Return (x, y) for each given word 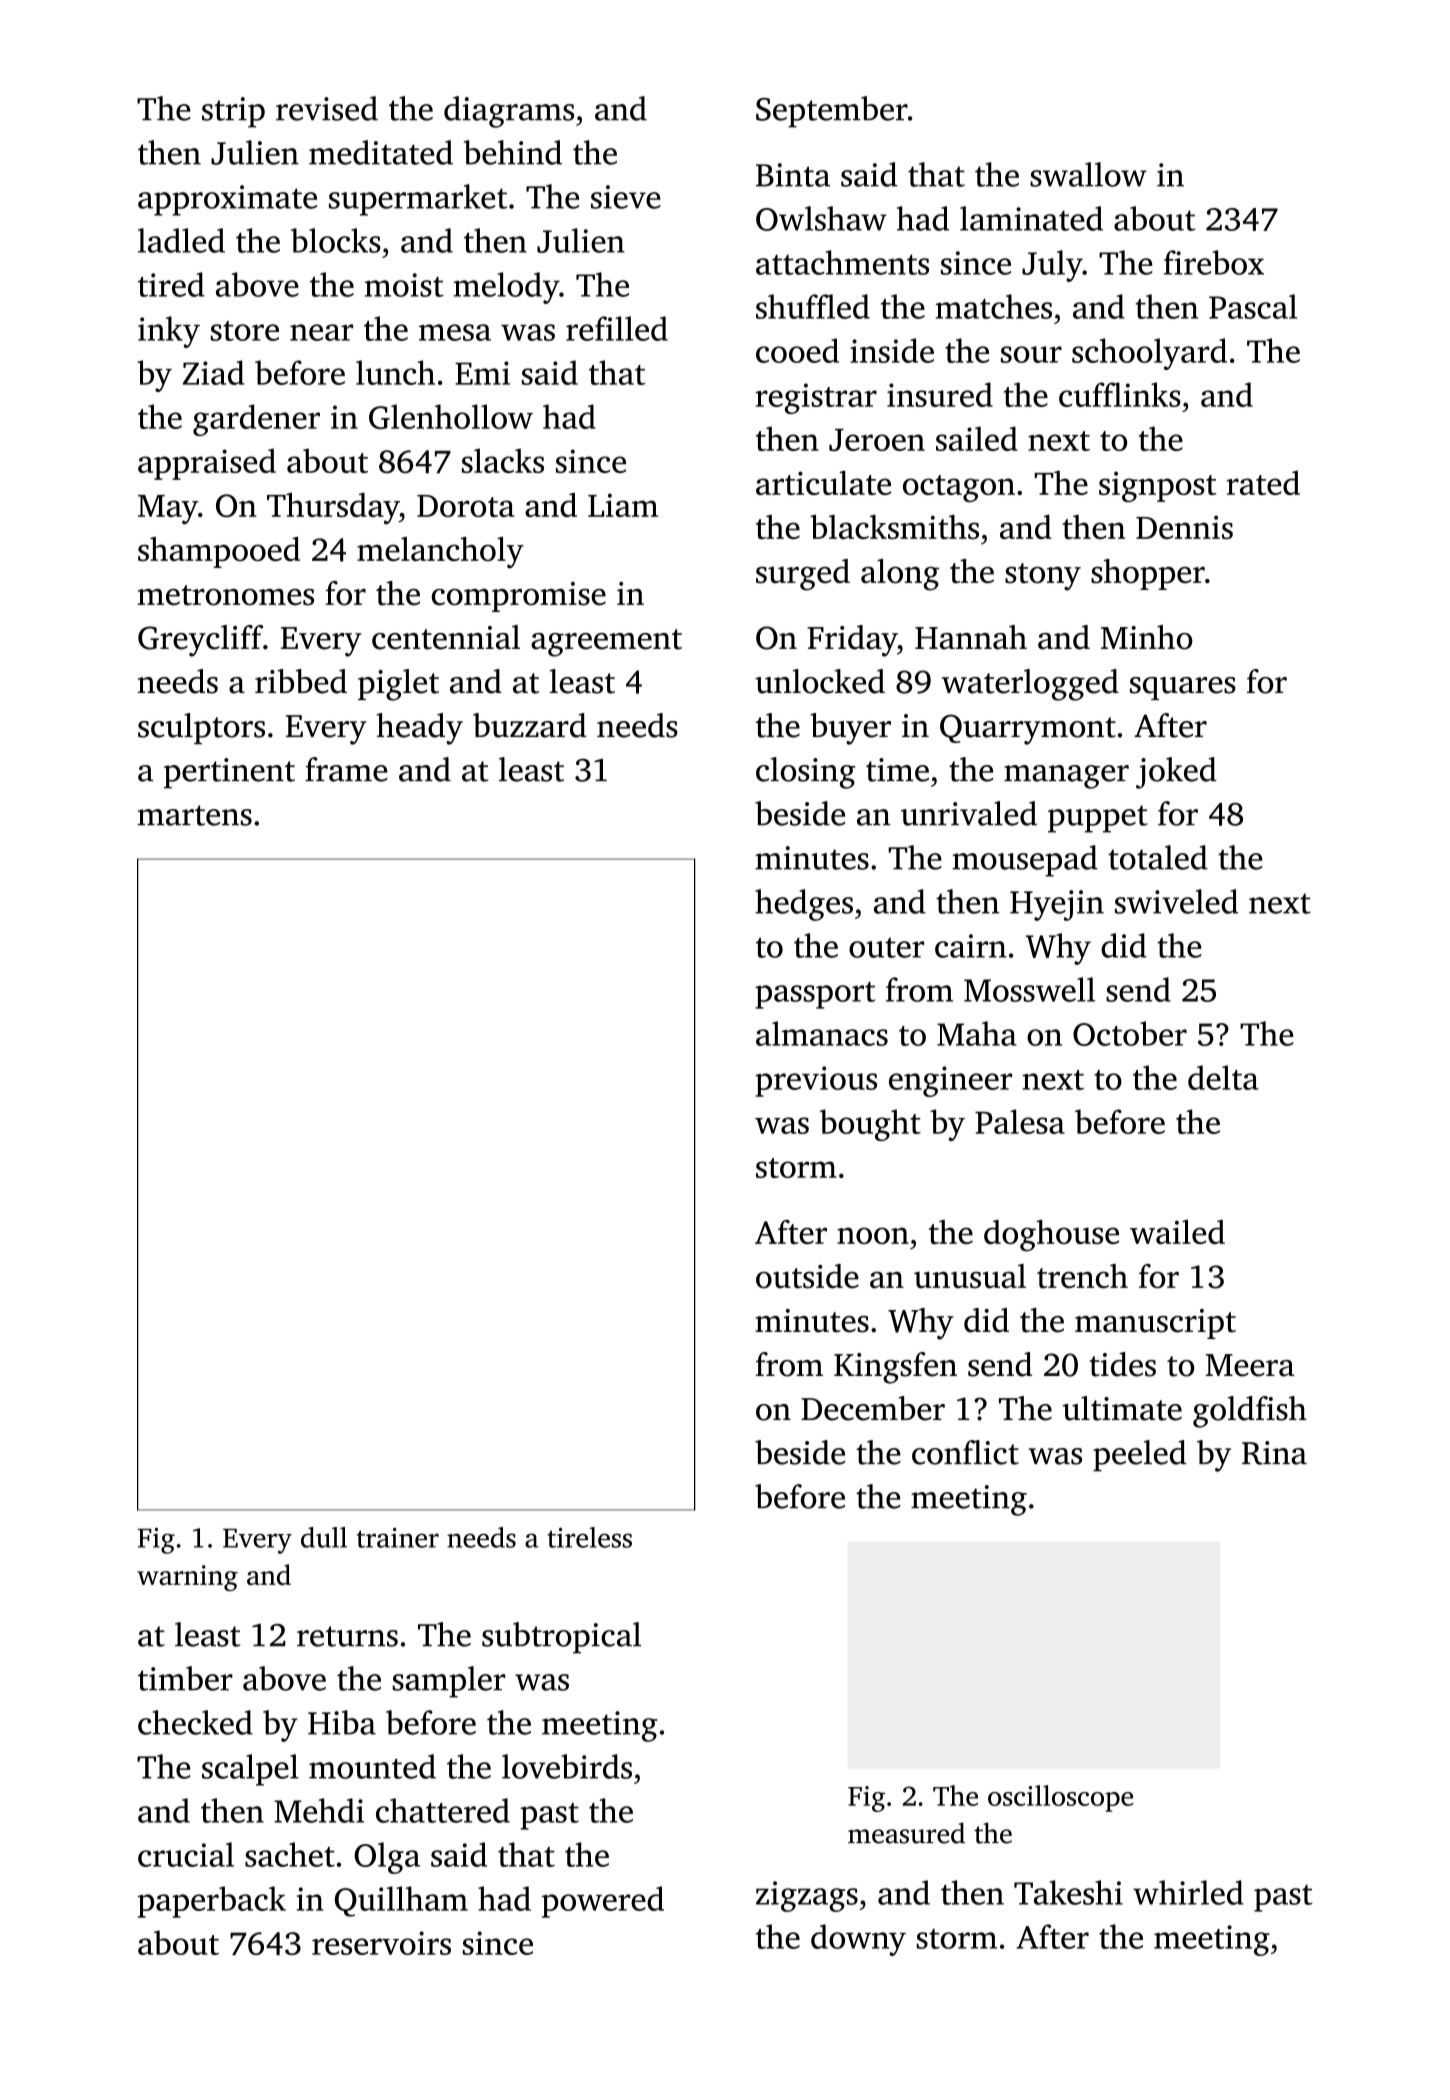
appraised (207, 464)
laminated (1031, 218)
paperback (212, 1902)
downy (858, 1940)
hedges (804, 905)
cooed (797, 350)
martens (194, 815)
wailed (1177, 1232)
